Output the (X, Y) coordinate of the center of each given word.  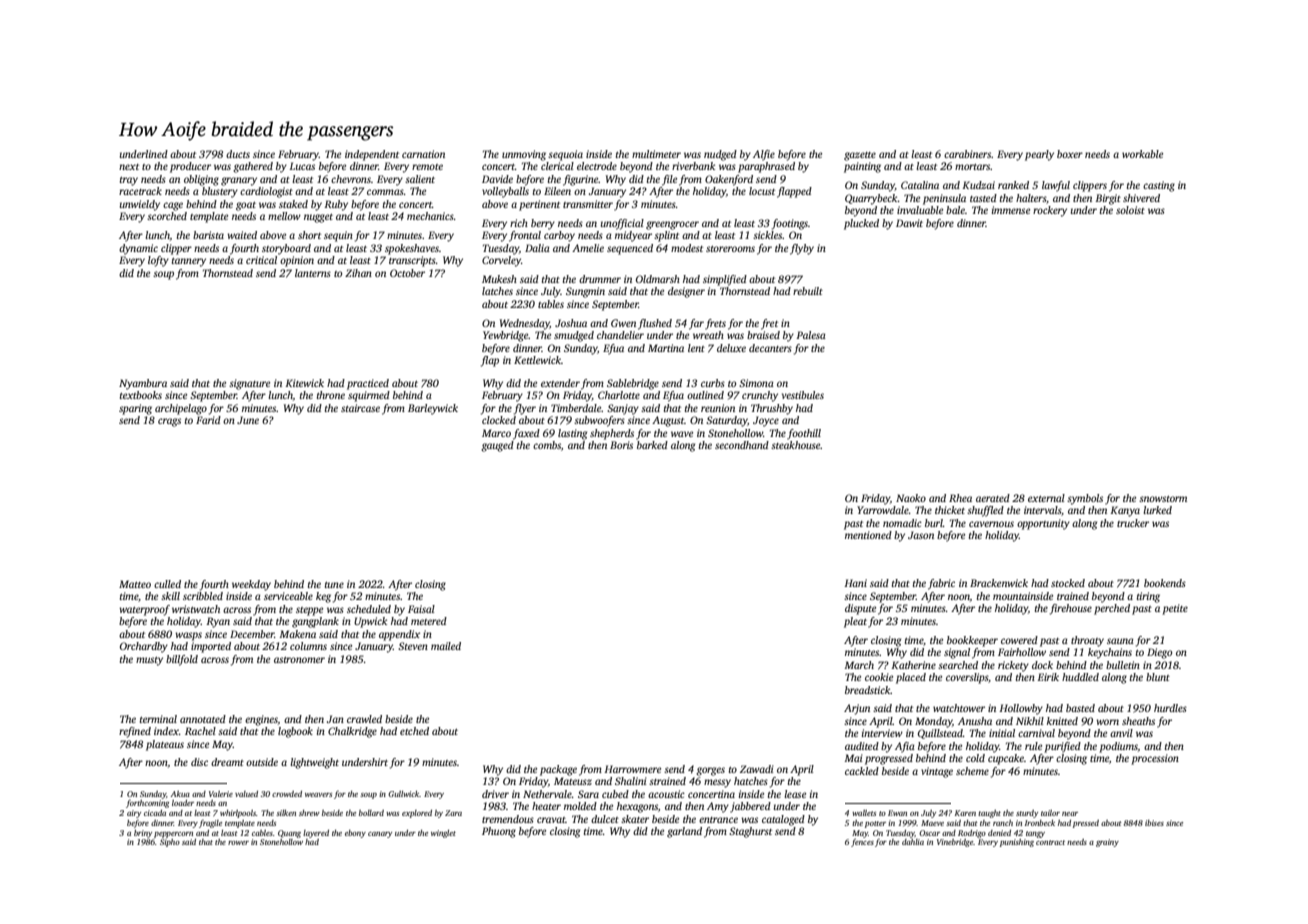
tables (551, 304)
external (1046, 498)
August (668, 421)
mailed (446, 646)
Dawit (909, 223)
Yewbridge (505, 336)
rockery (1050, 211)
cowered (1019, 640)
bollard (371, 813)
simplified (725, 280)
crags (169, 422)
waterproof (144, 610)
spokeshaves (412, 249)
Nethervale (547, 794)
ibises (1154, 823)
